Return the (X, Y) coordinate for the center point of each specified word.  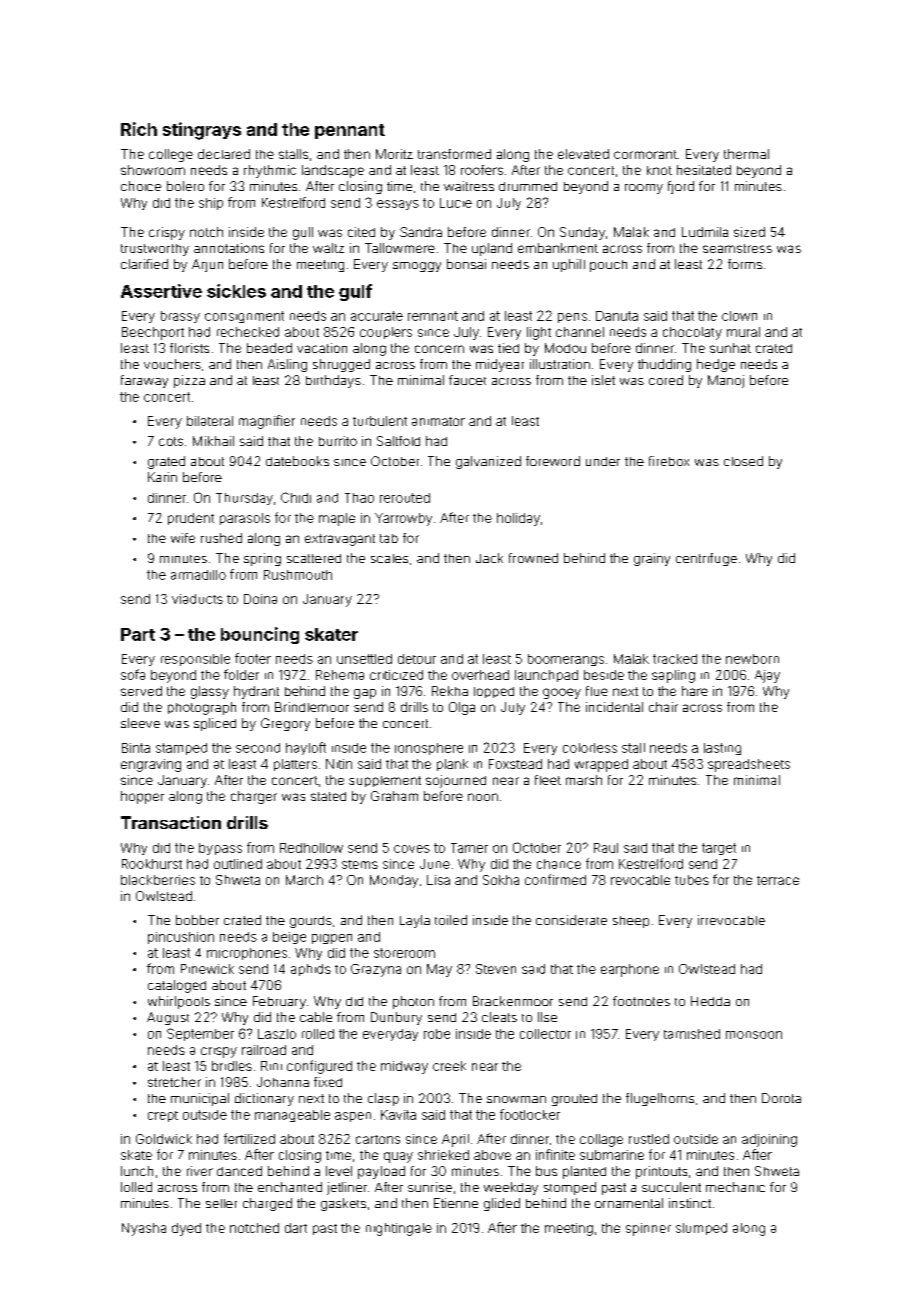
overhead (480, 675)
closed (743, 461)
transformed (454, 154)
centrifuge (706, 559)
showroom (153, 170)
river (200, 1171)
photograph (202, 708)
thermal (746, 154)
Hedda (710, 1001)
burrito (338, 441)
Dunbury (396, 1018)
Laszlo (277, 1034)
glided (502, 1204)
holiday (518, 519)
